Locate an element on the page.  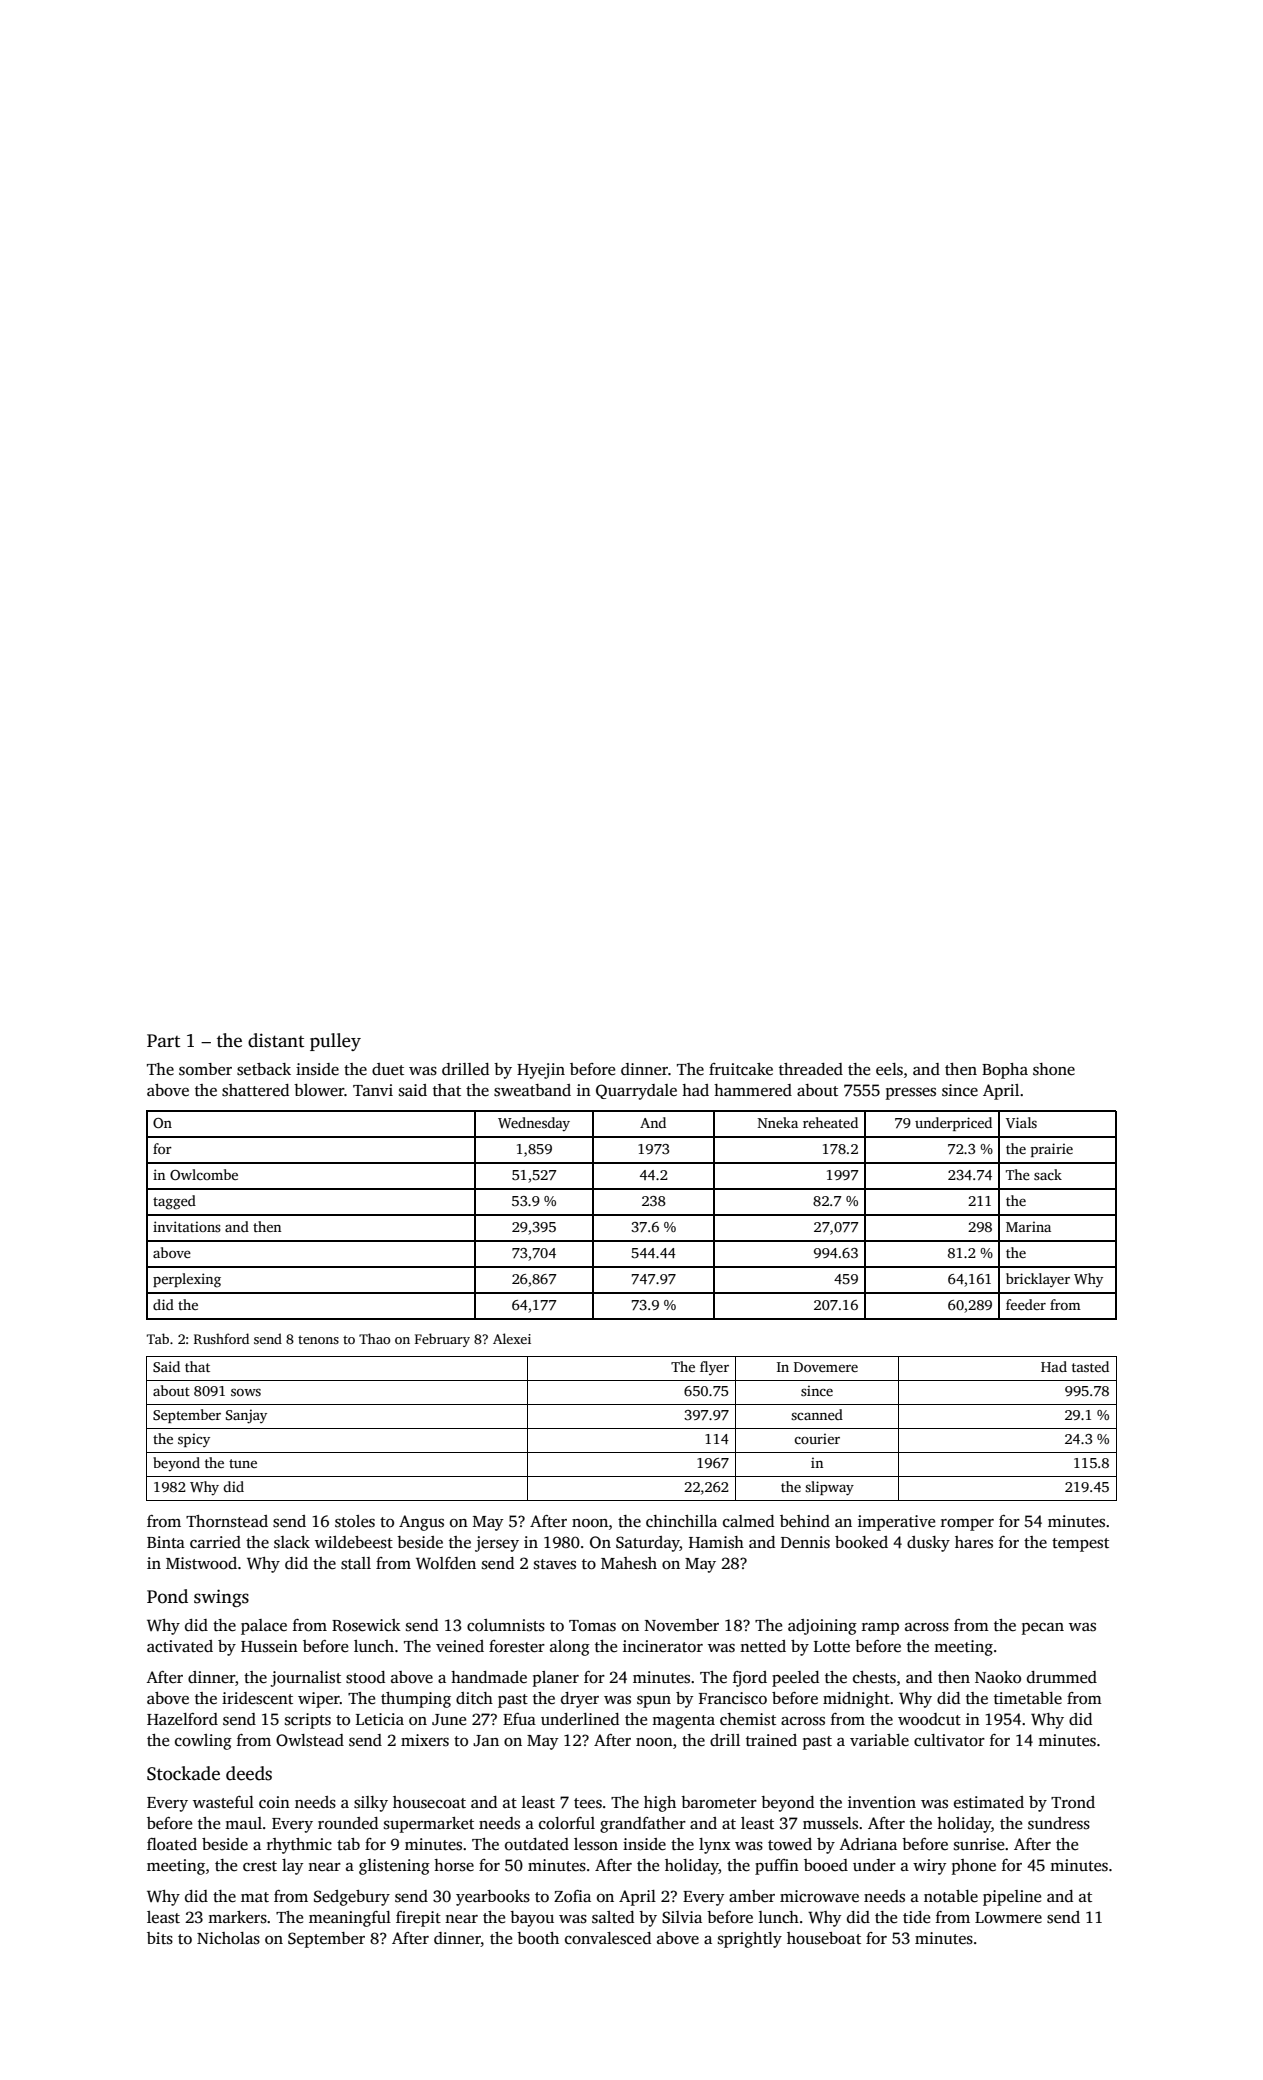
spun is located at coordinates (654, 1701).
